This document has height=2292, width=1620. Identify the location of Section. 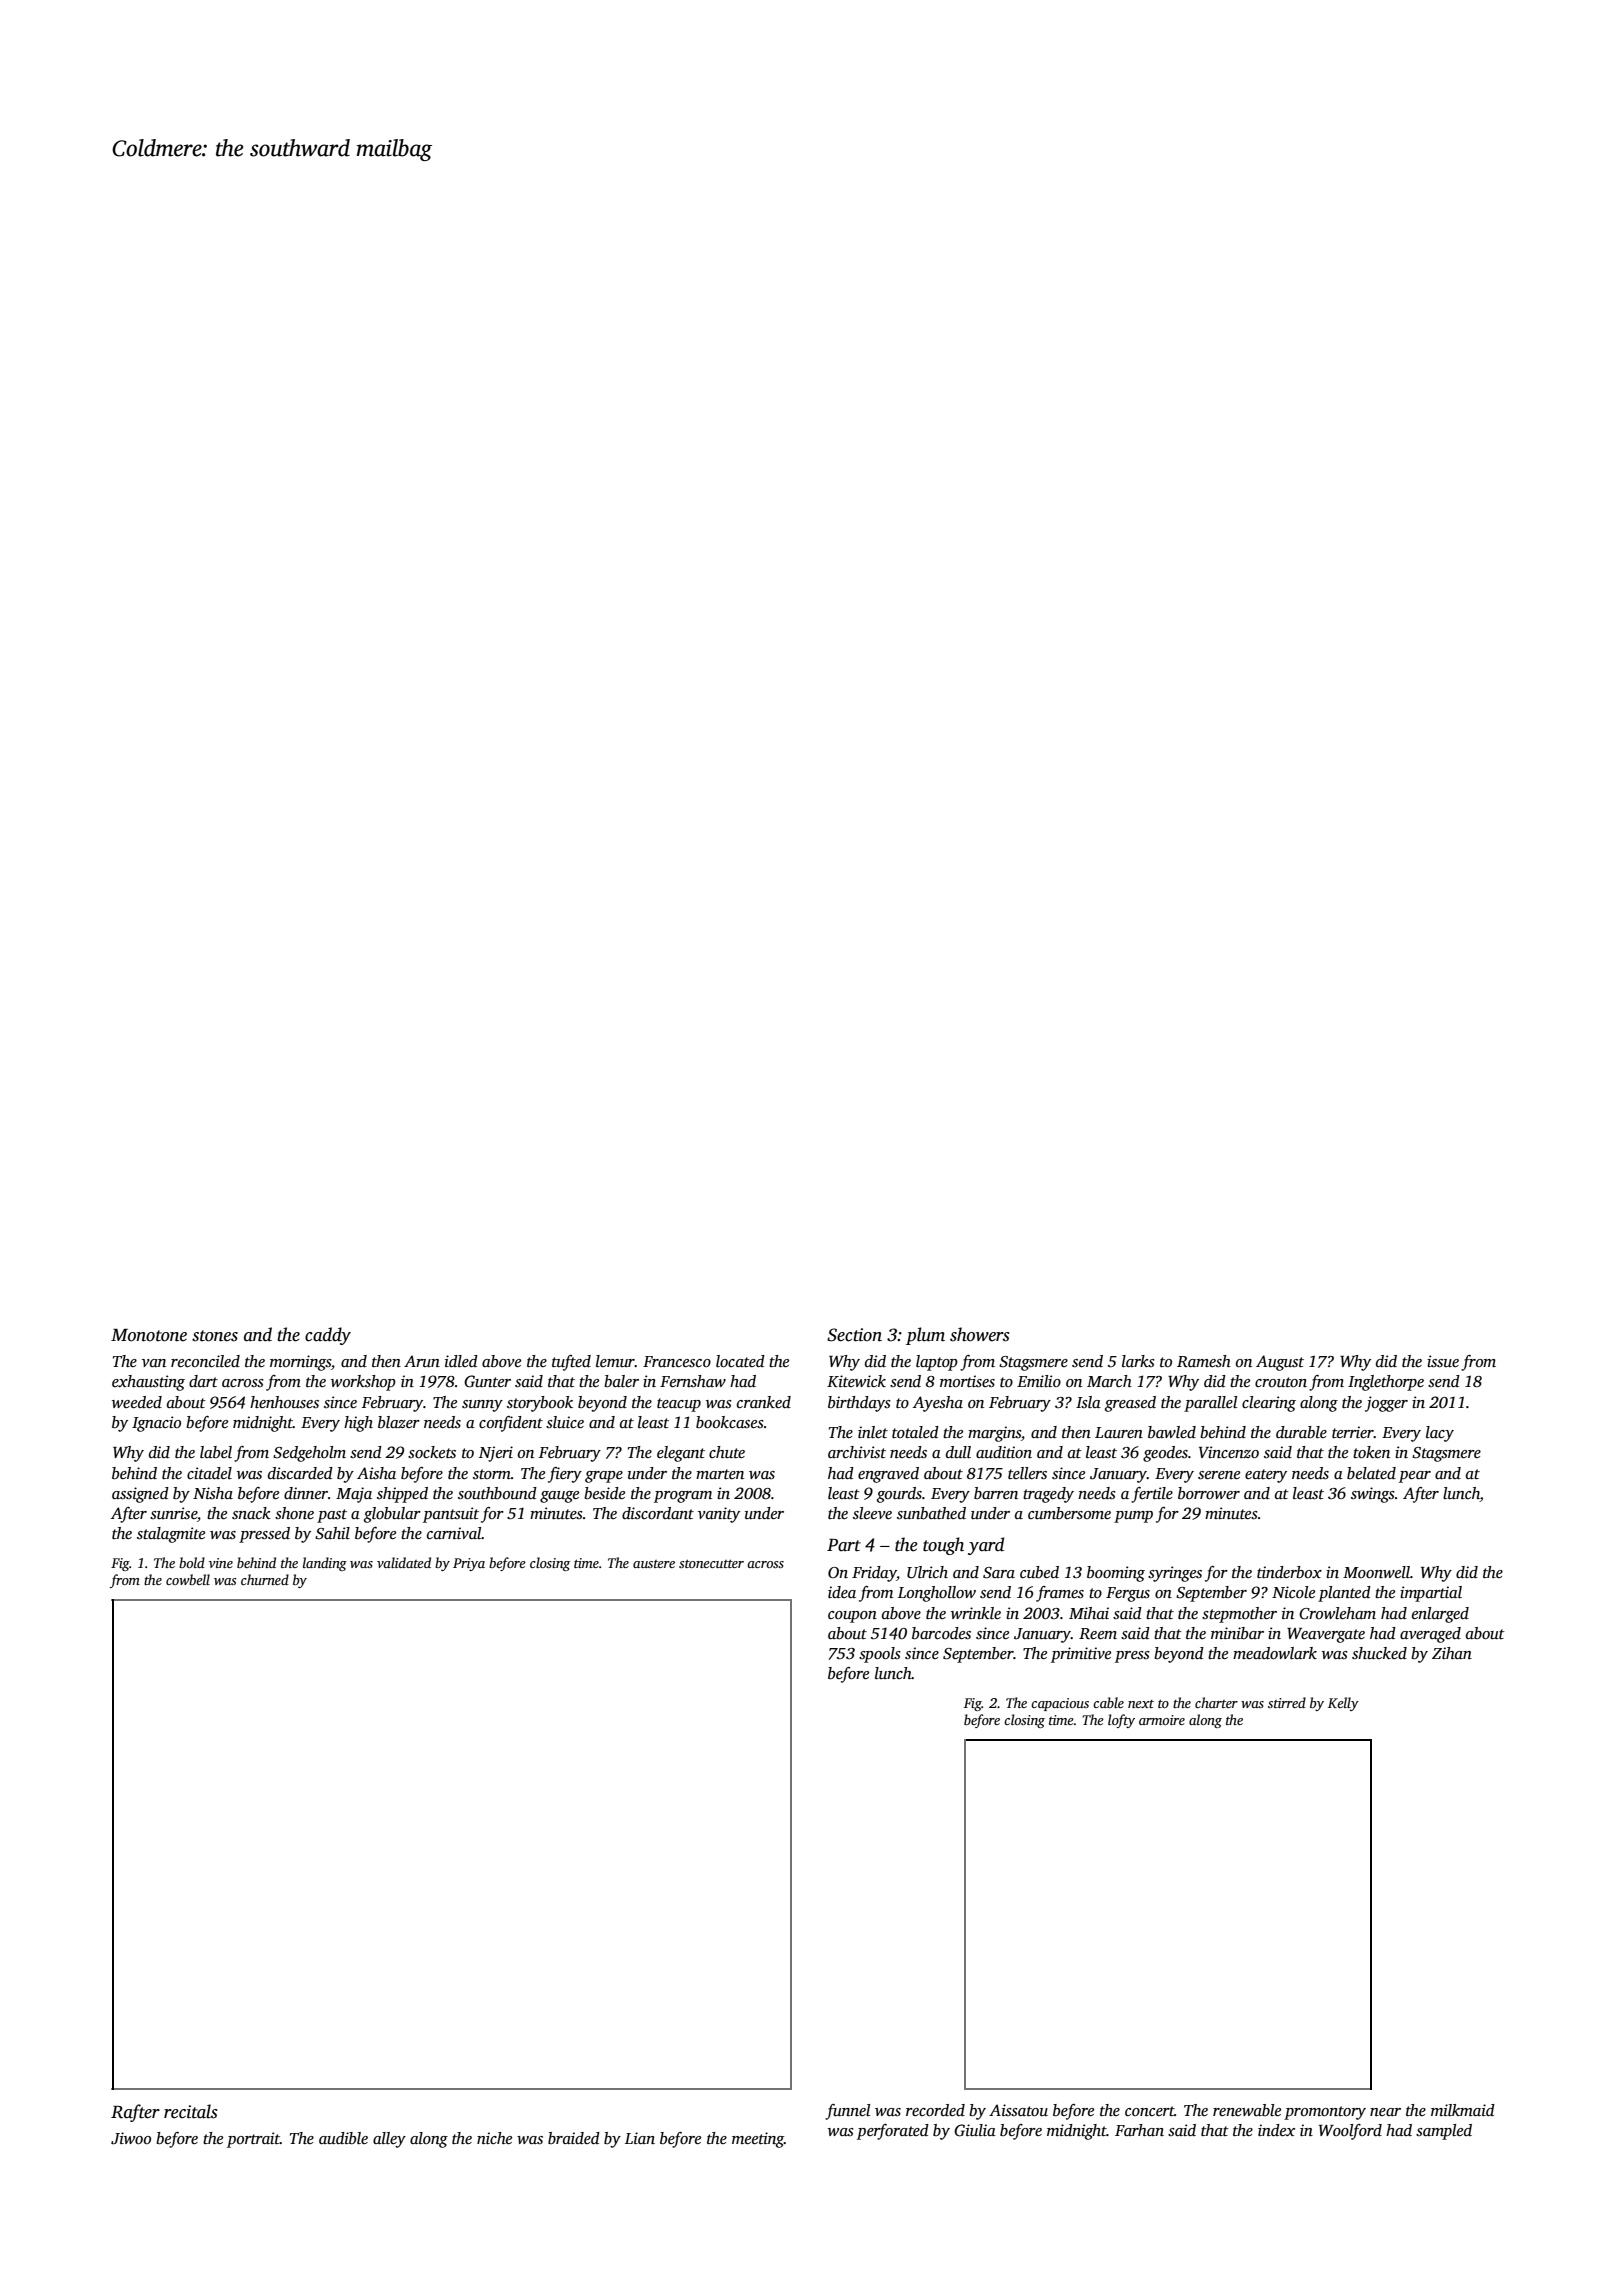
(854, 1335).
